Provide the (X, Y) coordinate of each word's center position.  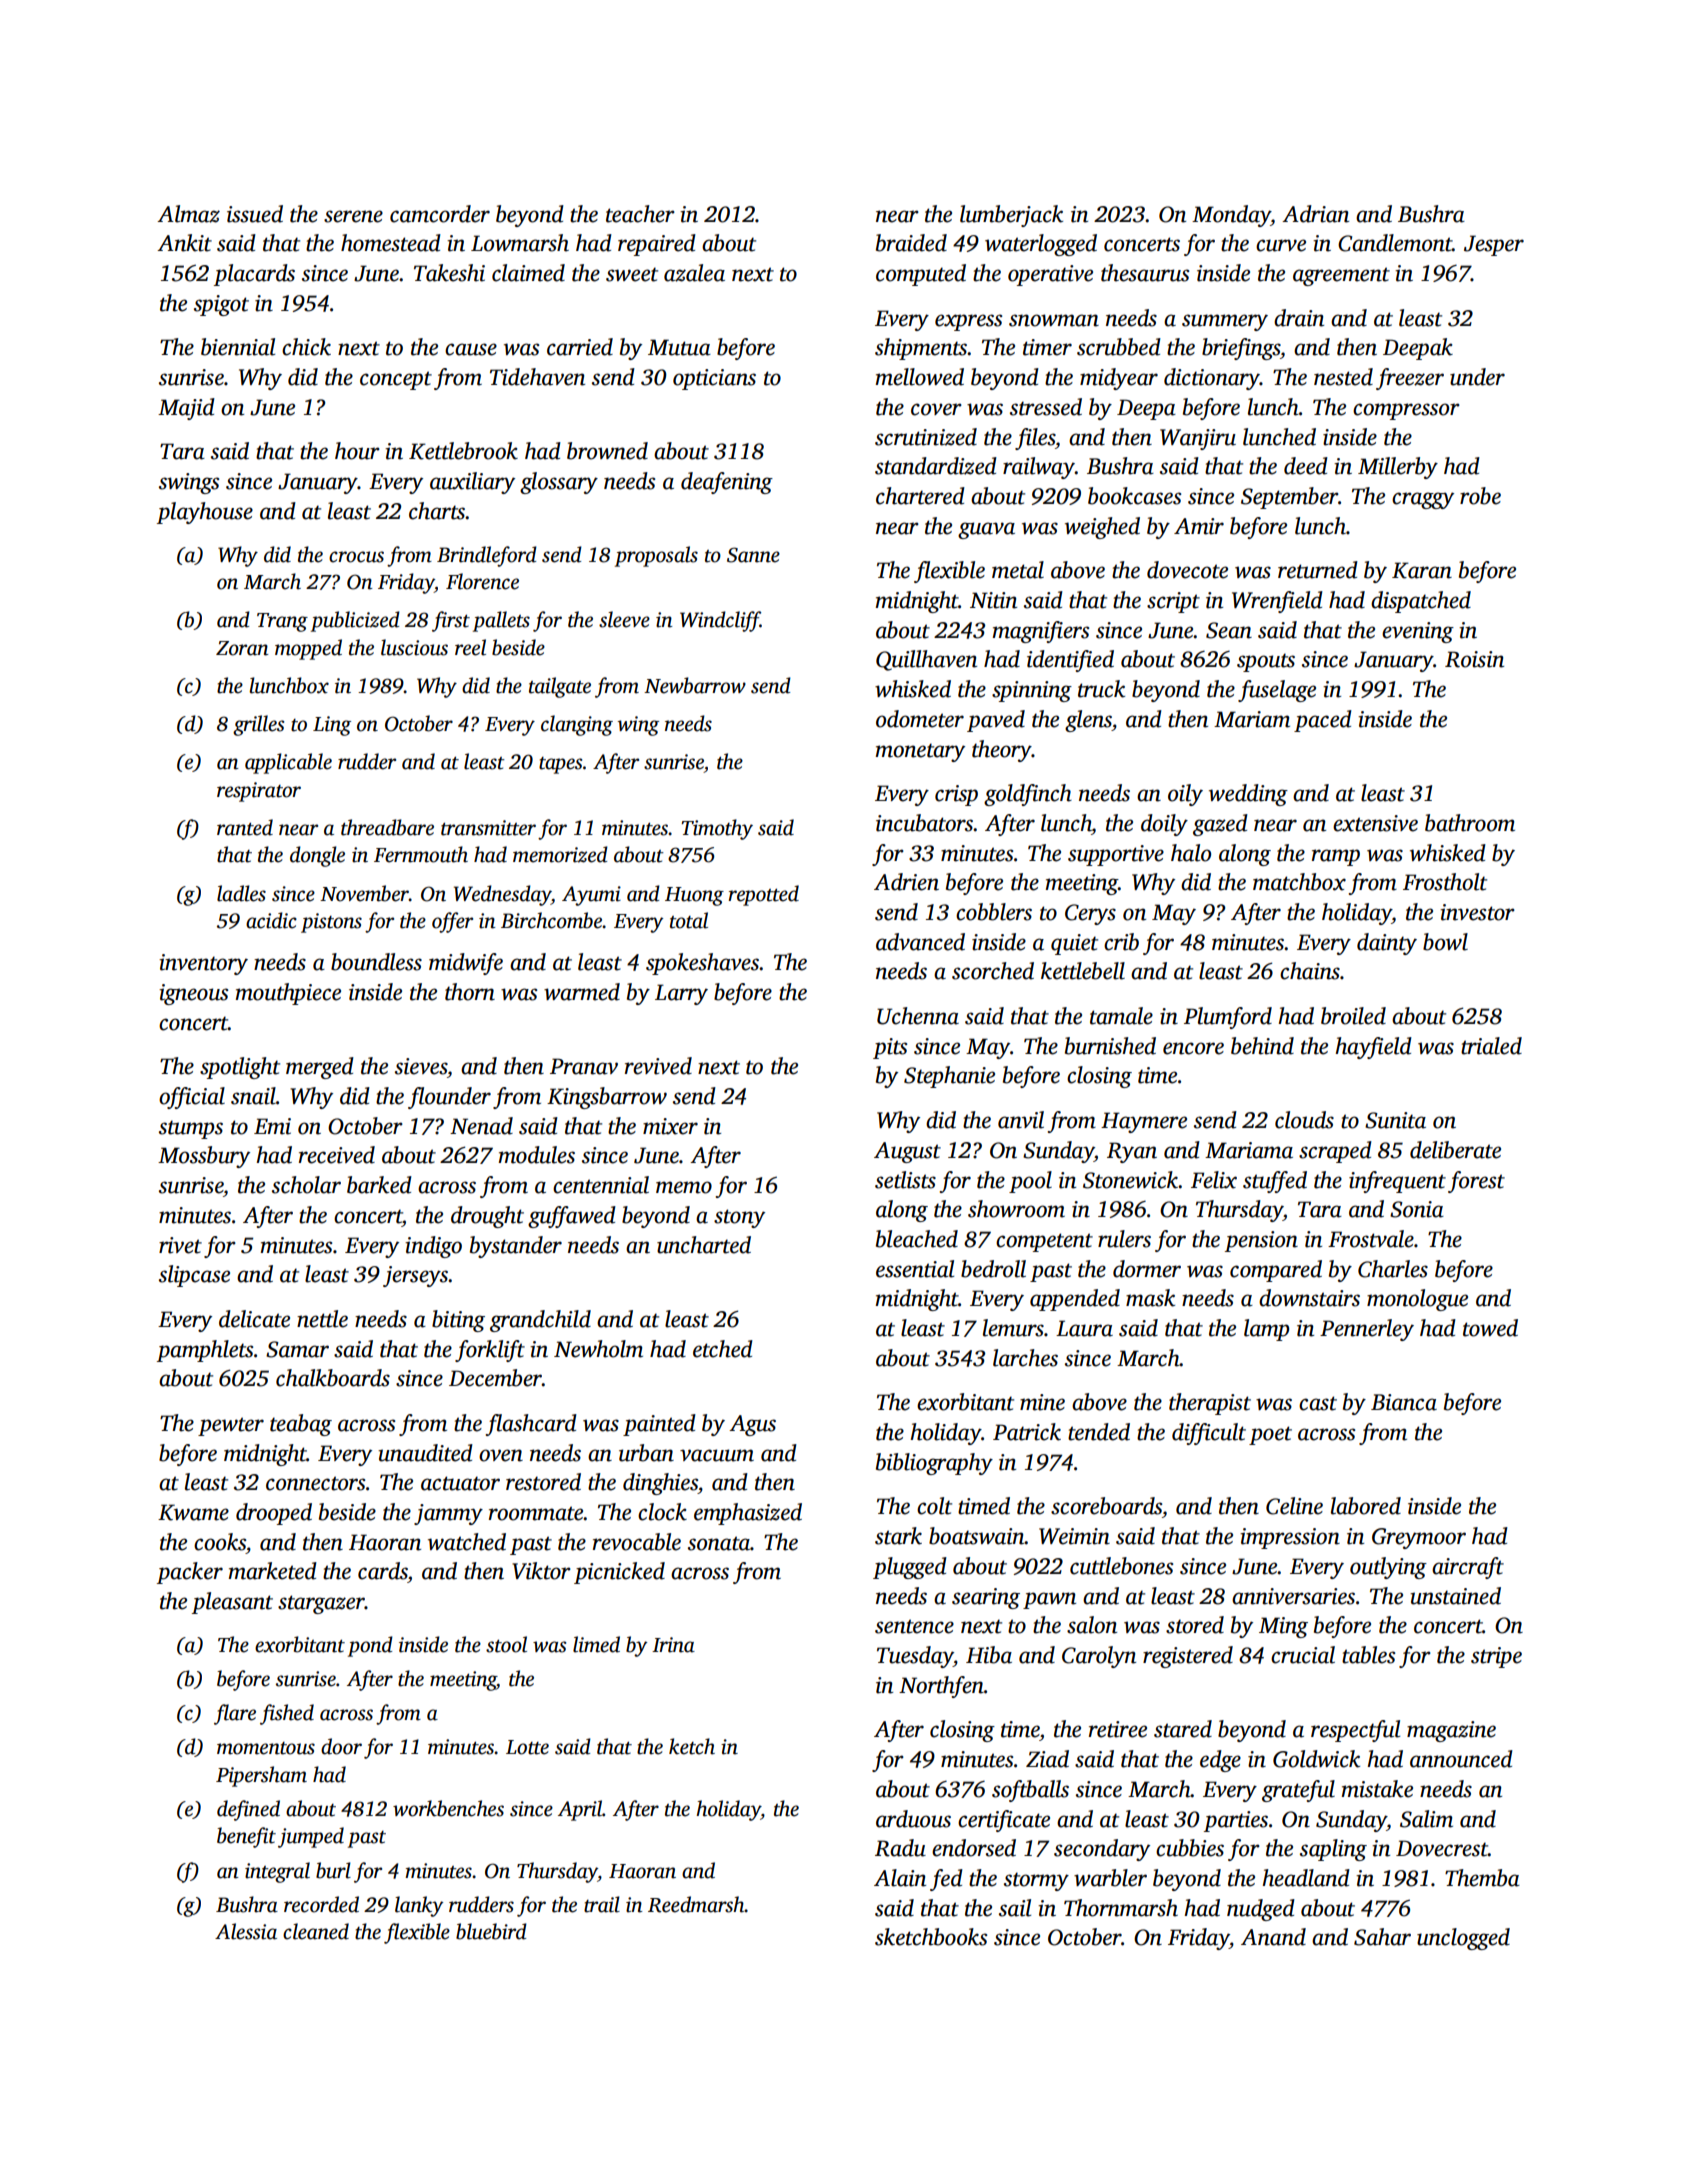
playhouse (205, 513)
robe (1480, 496)
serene (353, 216)
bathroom (1470, 823)
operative (1050, 275)
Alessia (246, 1931)
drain (1299, 318)
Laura (1084, 1328)
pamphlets (205, 1351)
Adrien (906, 882)
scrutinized (926, 437)
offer (452, 922)
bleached (917, 1239)
